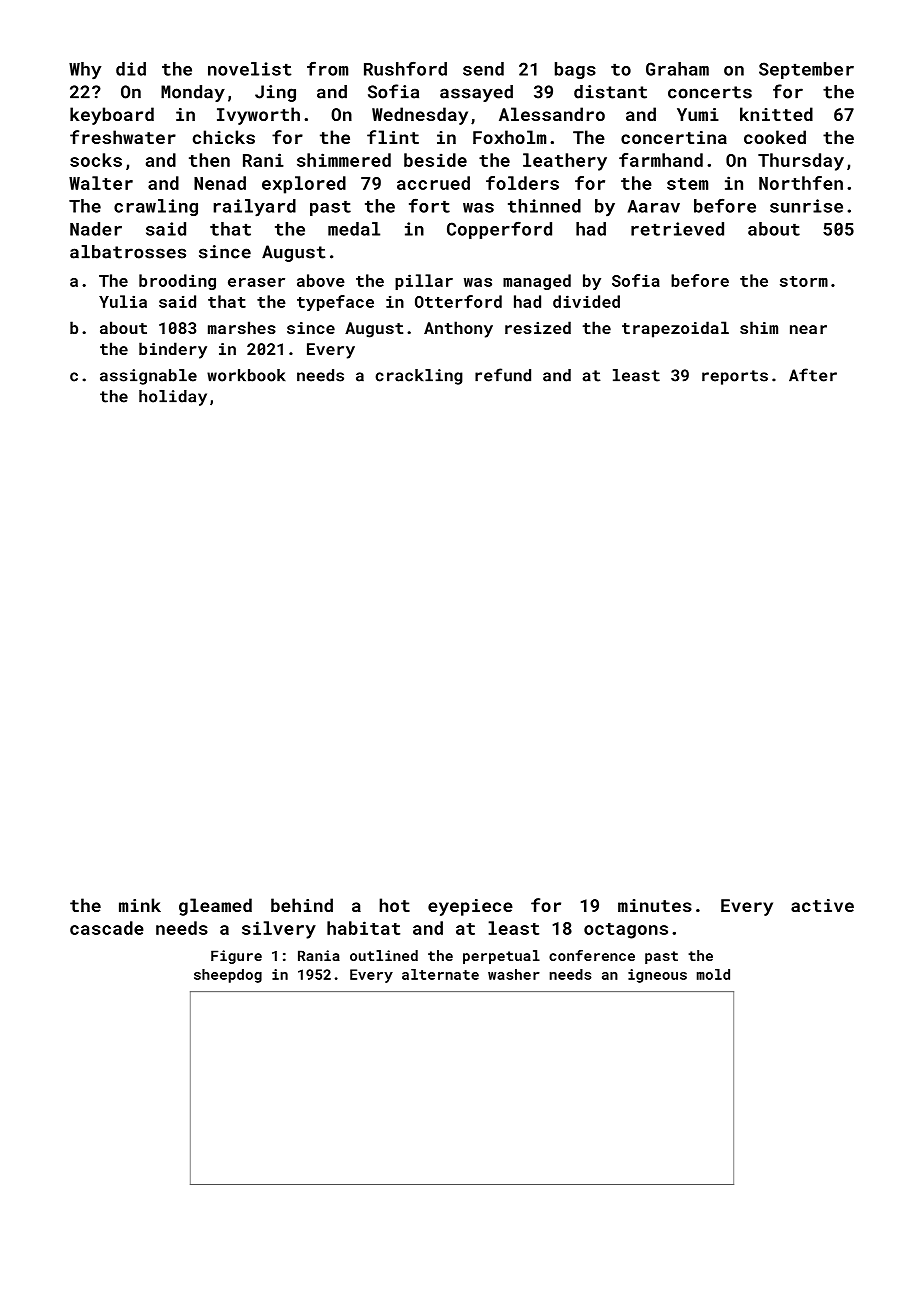 Image resolution: width=924 pixels, height=1308 pixels. Describe the element at coordinates (822, 905) in the page. I see `active` at that location.
